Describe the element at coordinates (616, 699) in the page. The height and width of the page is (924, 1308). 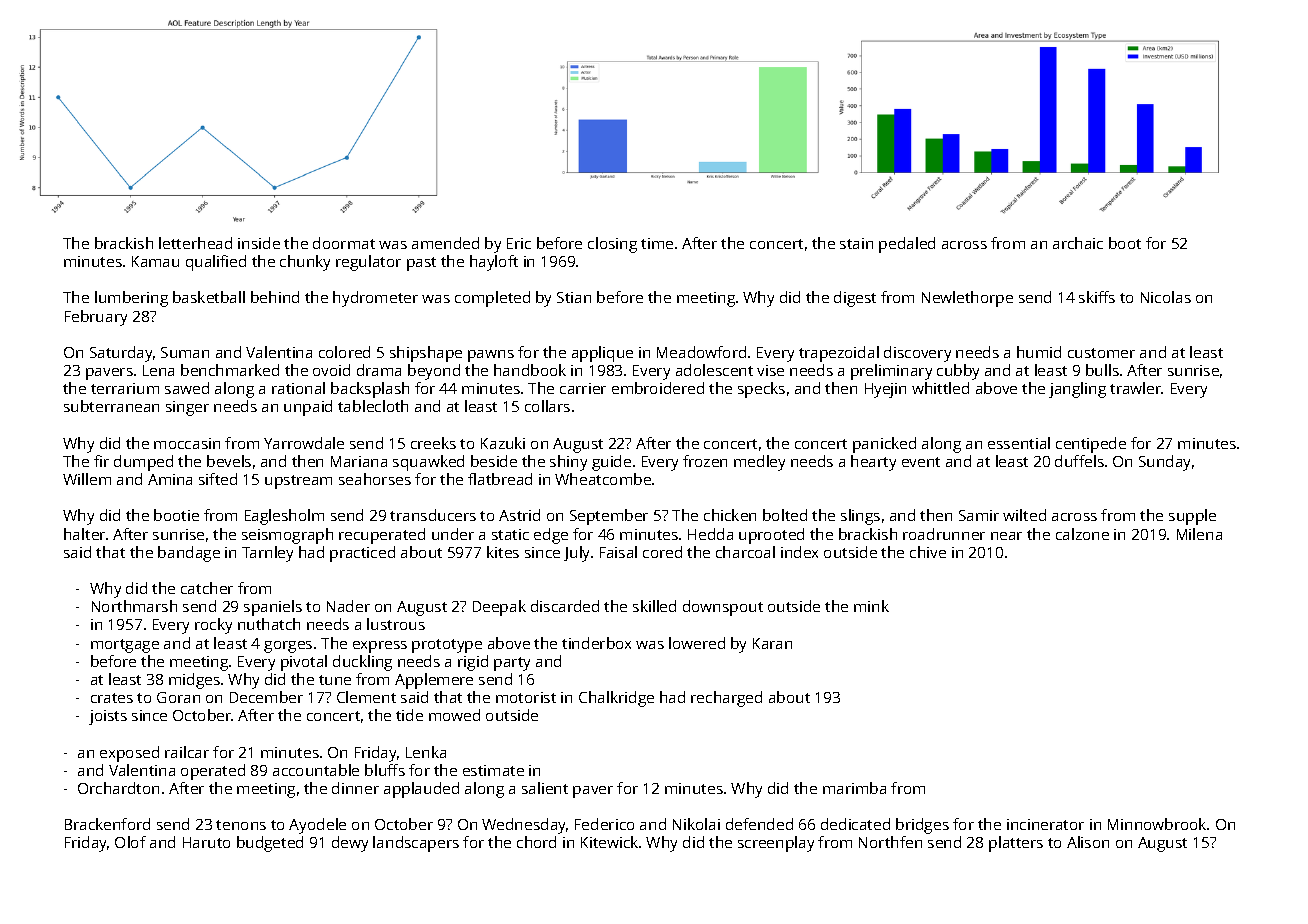
I see `Chalkridge` at that location.
